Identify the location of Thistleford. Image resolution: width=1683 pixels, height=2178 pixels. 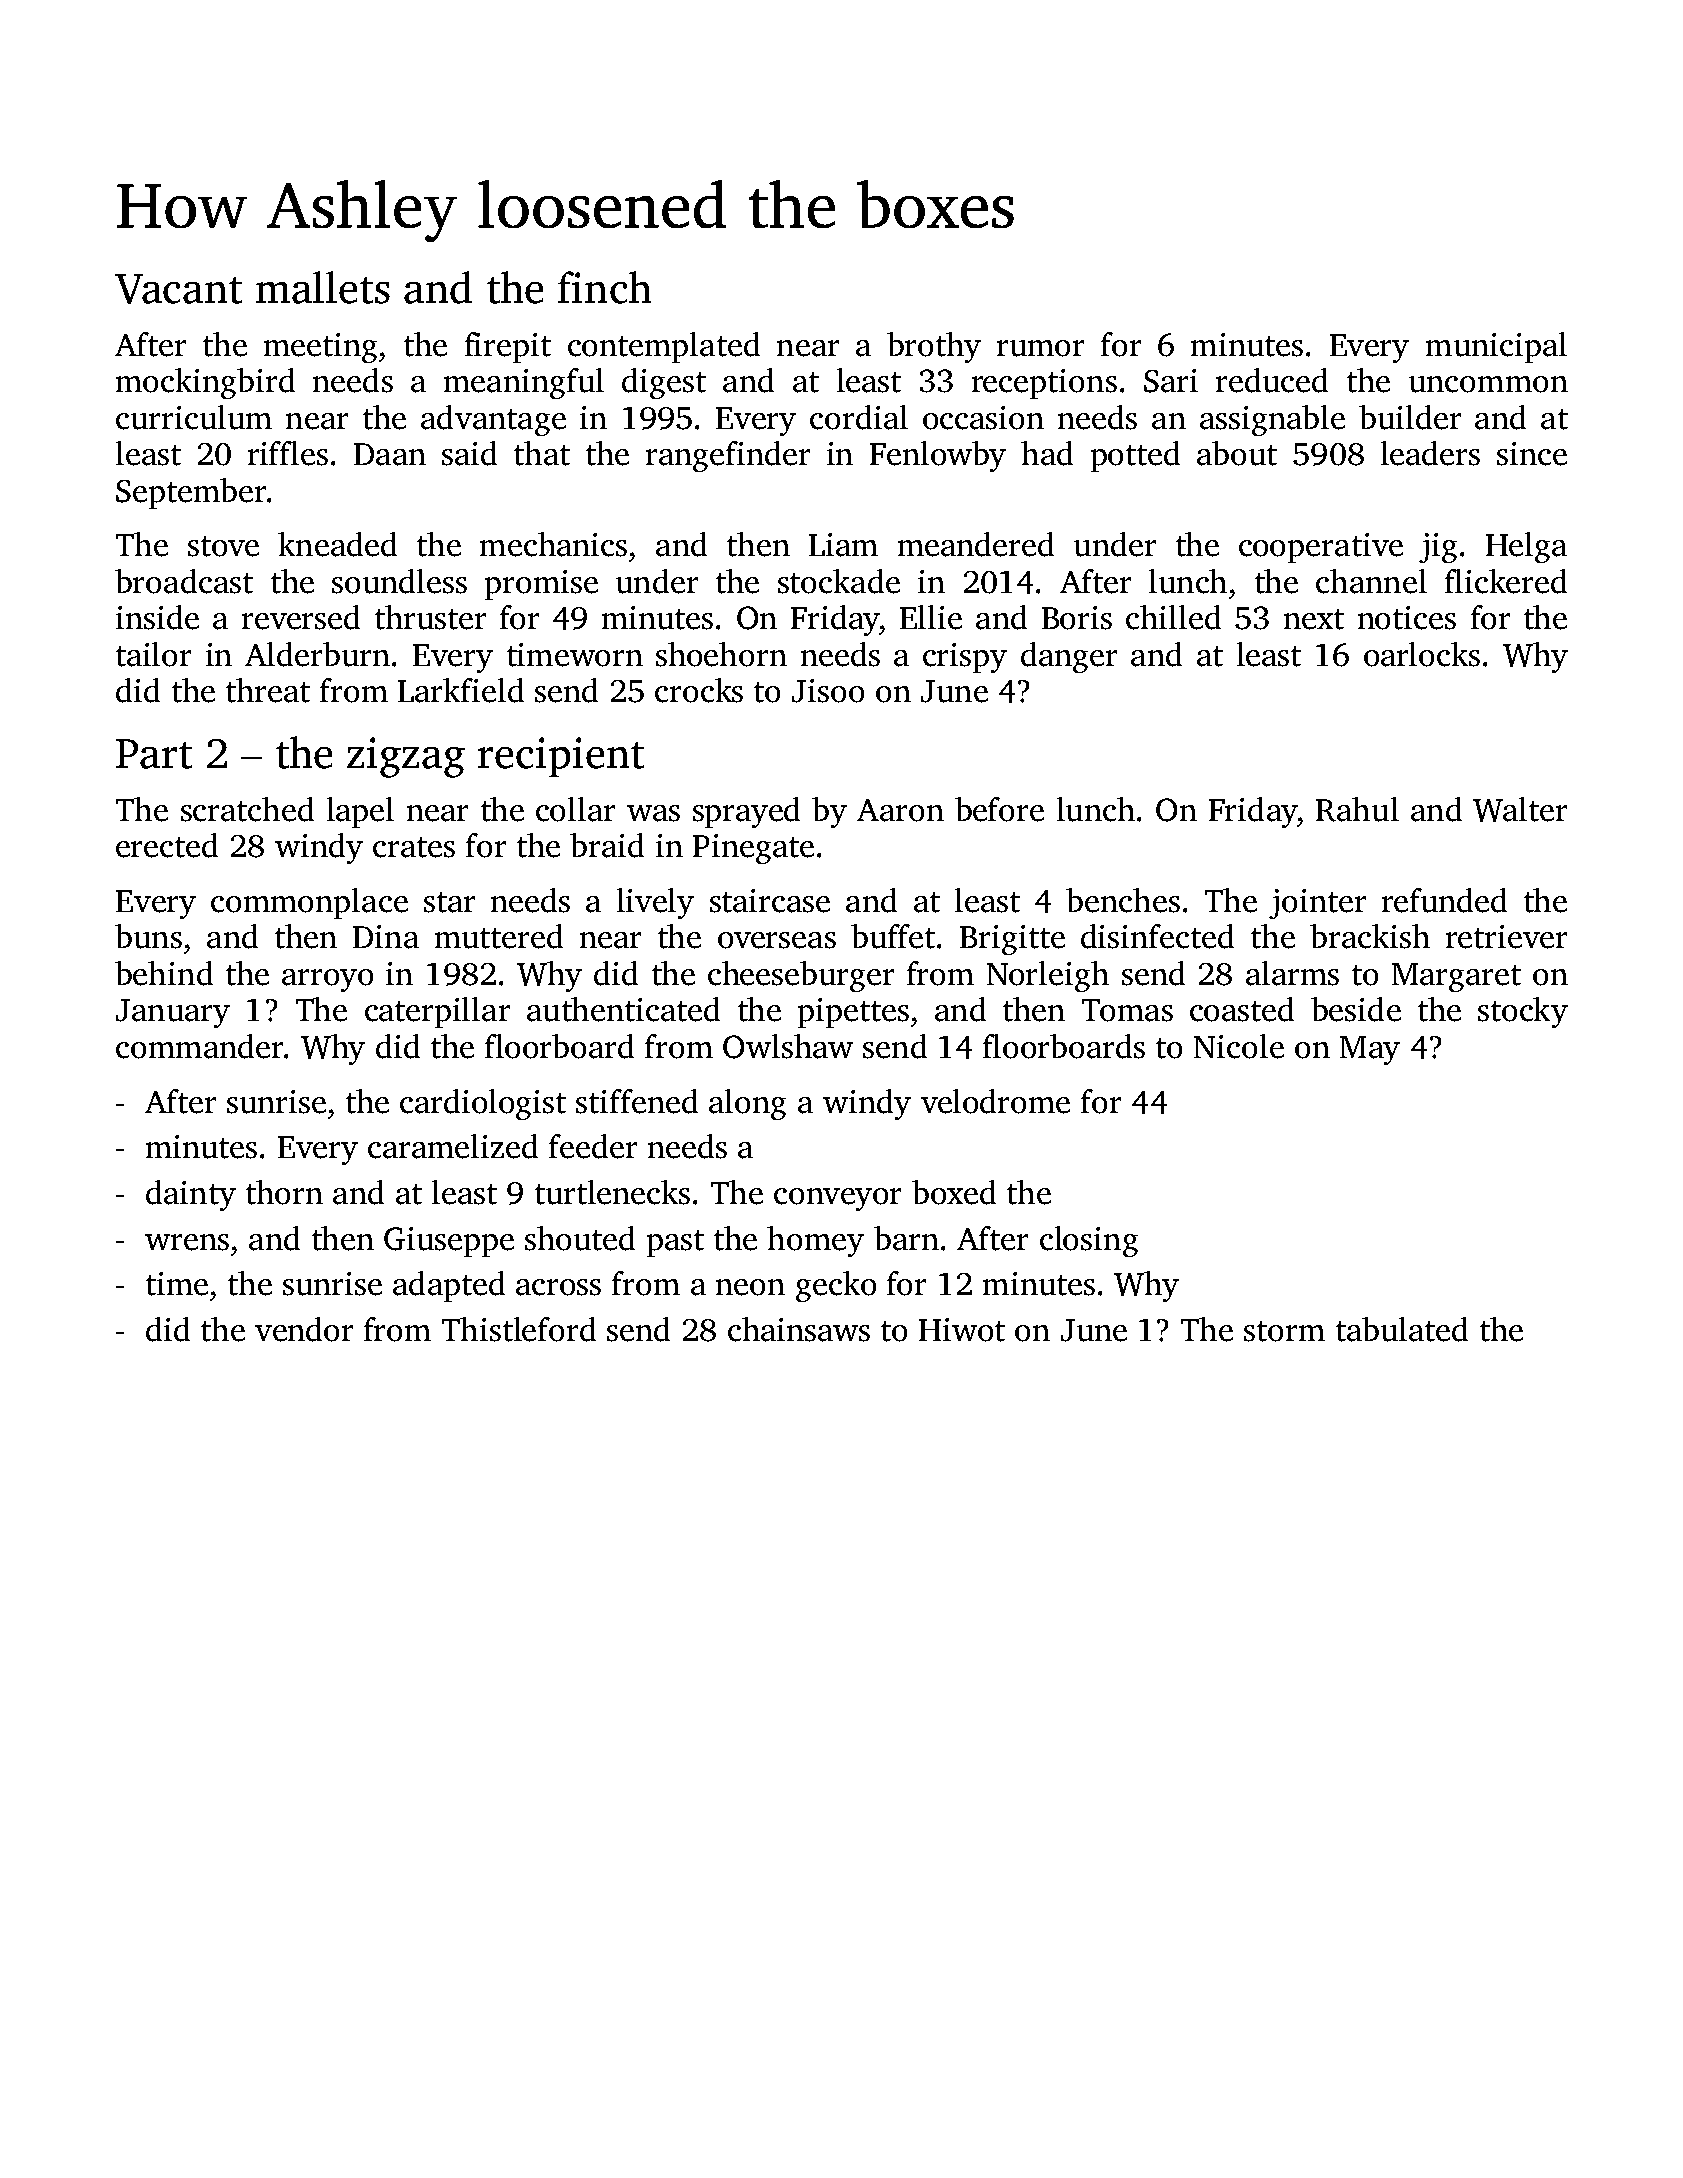
(519, 1329).
